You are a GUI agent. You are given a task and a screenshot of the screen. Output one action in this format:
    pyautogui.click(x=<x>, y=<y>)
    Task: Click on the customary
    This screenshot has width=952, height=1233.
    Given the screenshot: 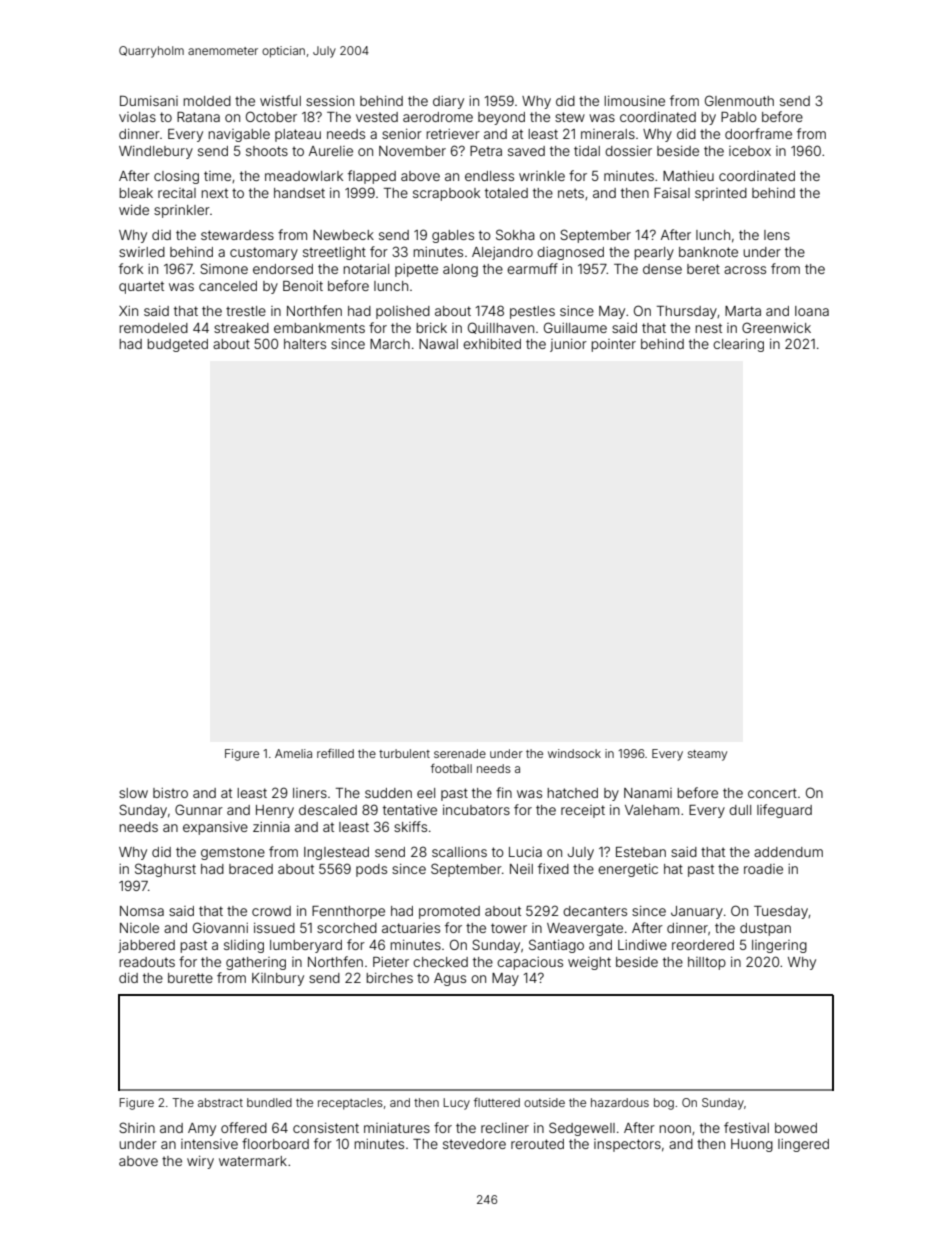 What is the action you would take?
    pyautogui.click(x=264, y=253)
